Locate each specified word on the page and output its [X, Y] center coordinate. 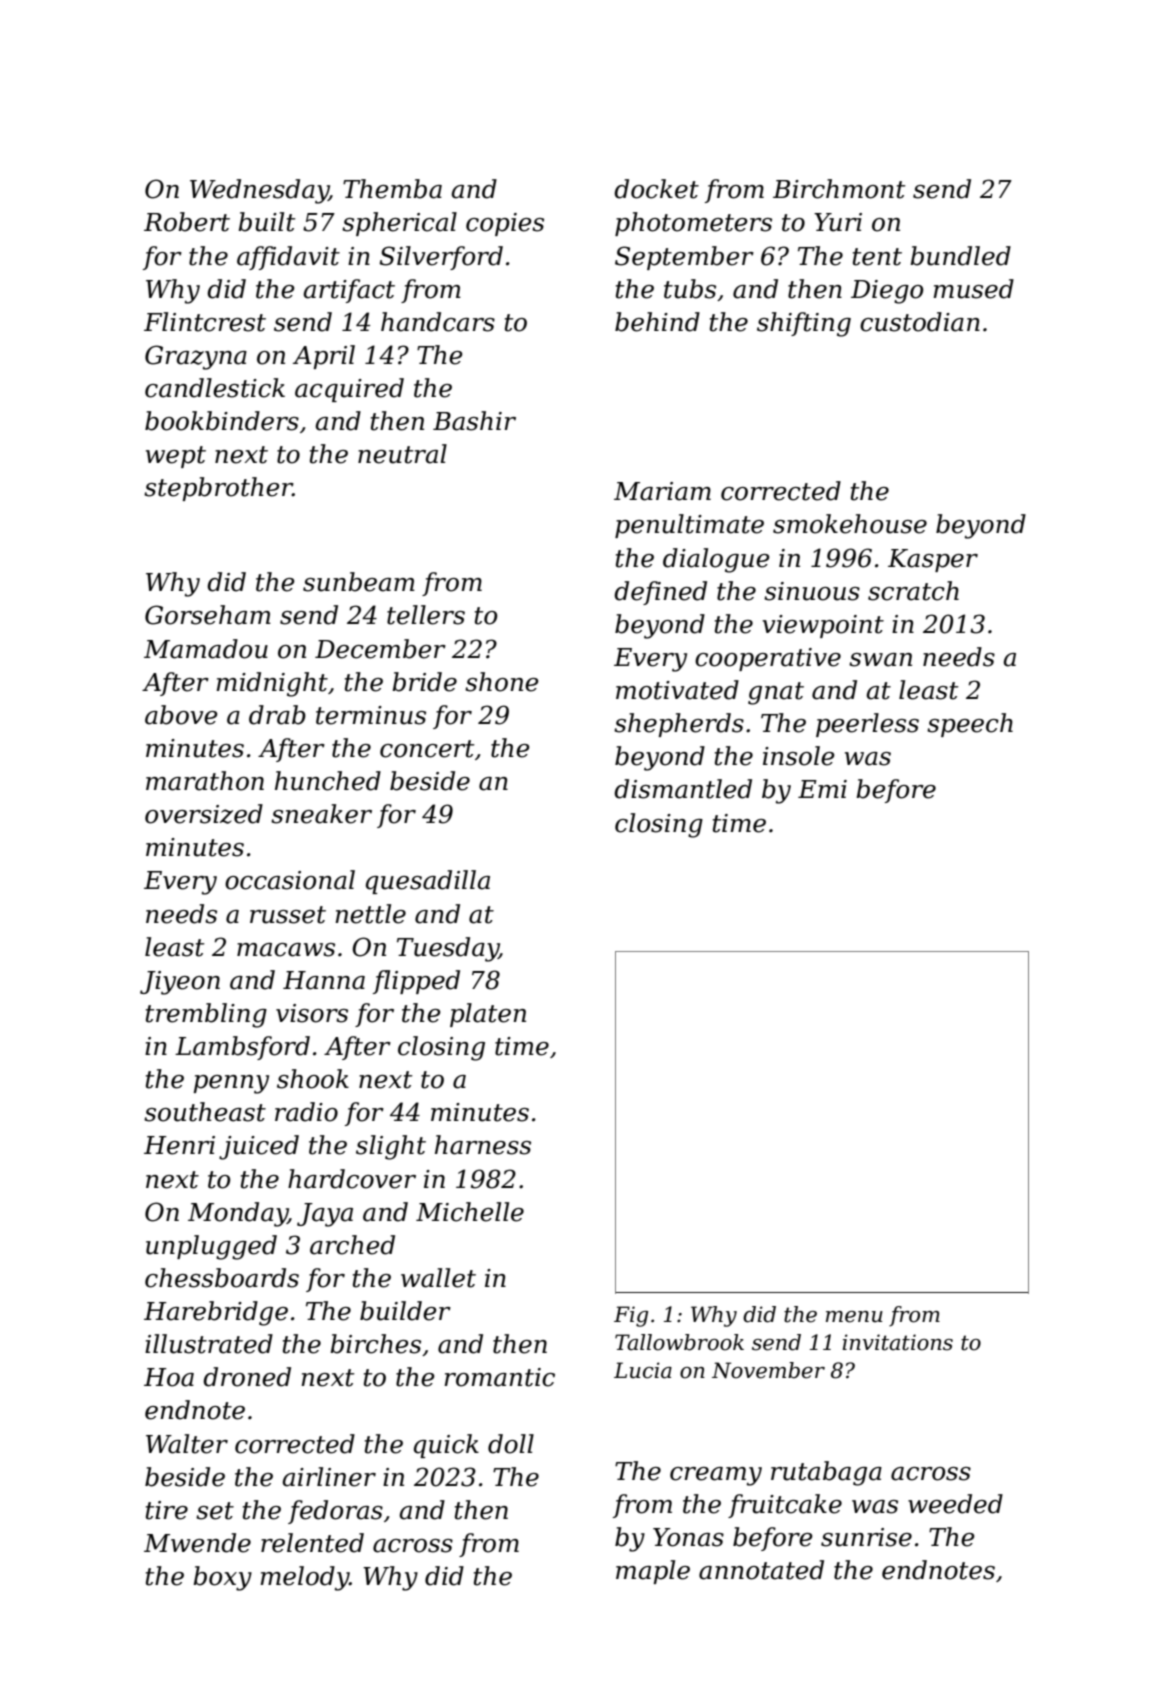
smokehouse [850, 524]
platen [488, 1015]
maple [653, 1572]
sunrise [866, 1537]
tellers [426, 615]
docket [656, 189]
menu [854, 1317]
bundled [960, 256]
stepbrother [218, 489]
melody [304, 1578]
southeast [205, 1112]
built [267, 222]
